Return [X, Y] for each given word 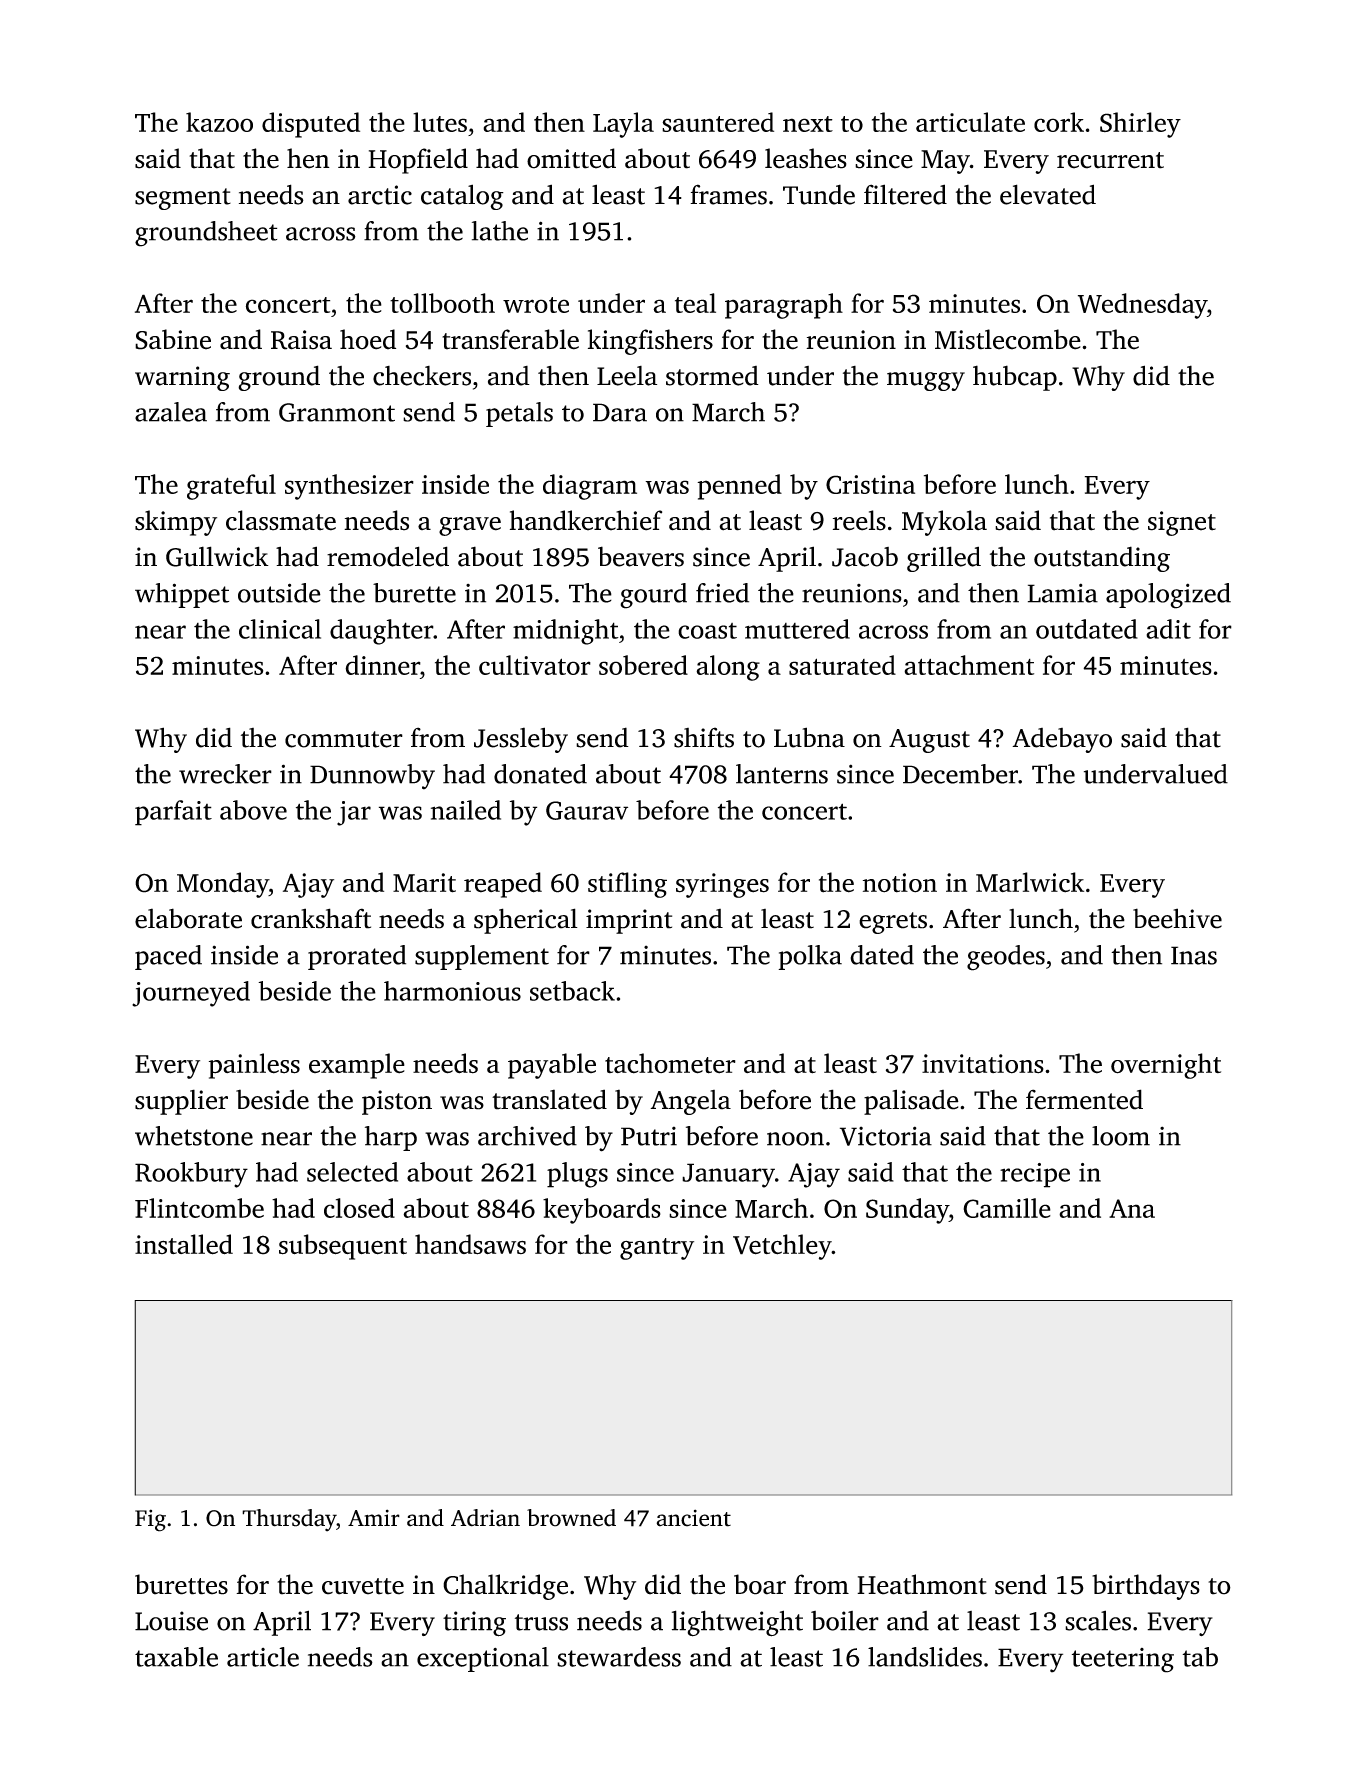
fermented [1084, 1099]
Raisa [301, 340]
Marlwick [1030, 882]
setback [572, 991]
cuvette [363, 1586]
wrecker [225, 774]
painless [254, 1066]
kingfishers [650, 342]
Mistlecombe [1008, 339]
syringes [722, 885]
